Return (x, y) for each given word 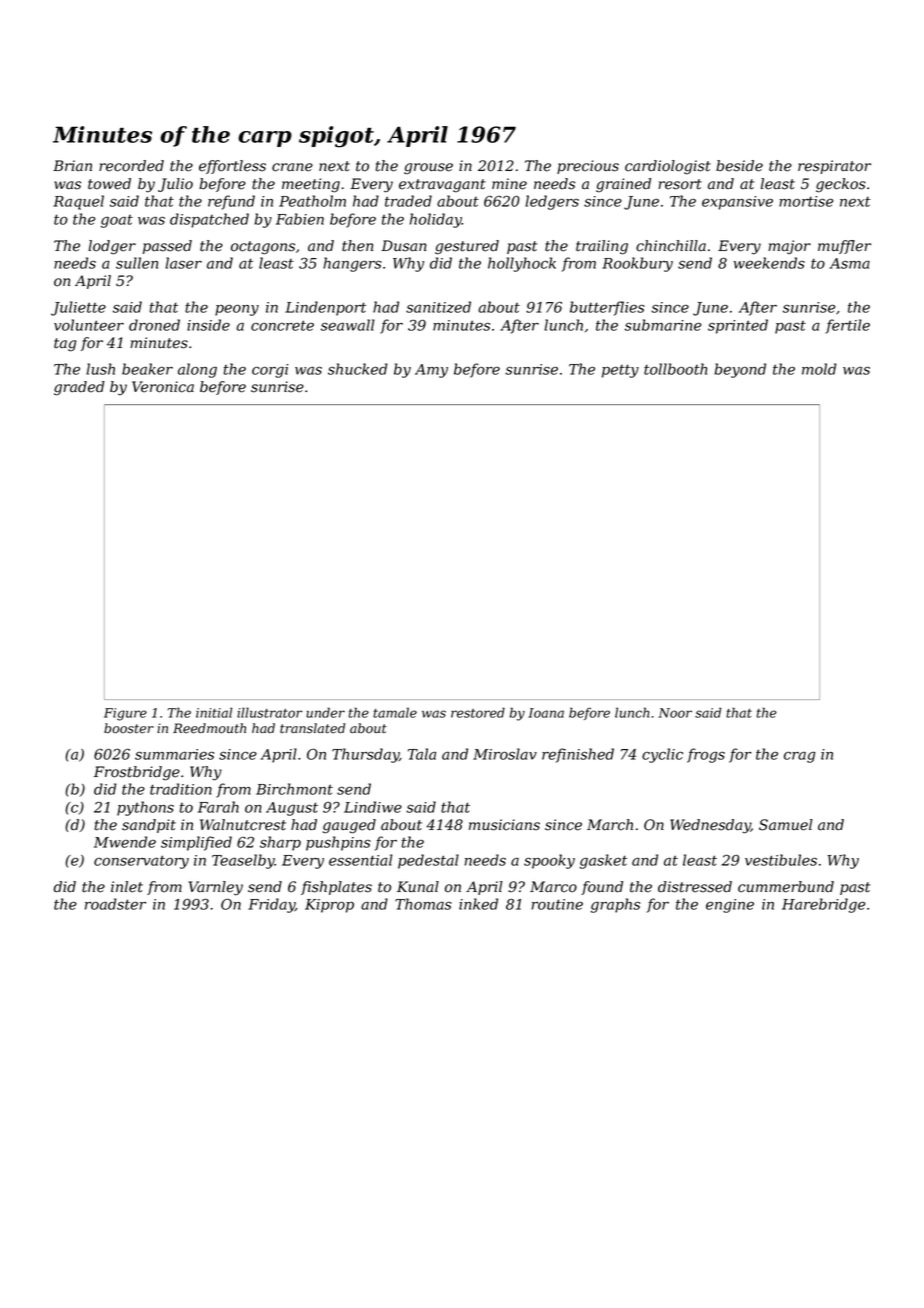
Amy (431, 371)
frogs (706, 755)
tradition (181, 789)
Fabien (300, 219)
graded (79, 388)
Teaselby (243, 861)
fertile (848, 326)
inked (478, 904)
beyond (740, 370)
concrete (282, 325)
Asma (849, 263)
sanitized (438, 307)
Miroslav (505, 754)
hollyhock (522, 264)
